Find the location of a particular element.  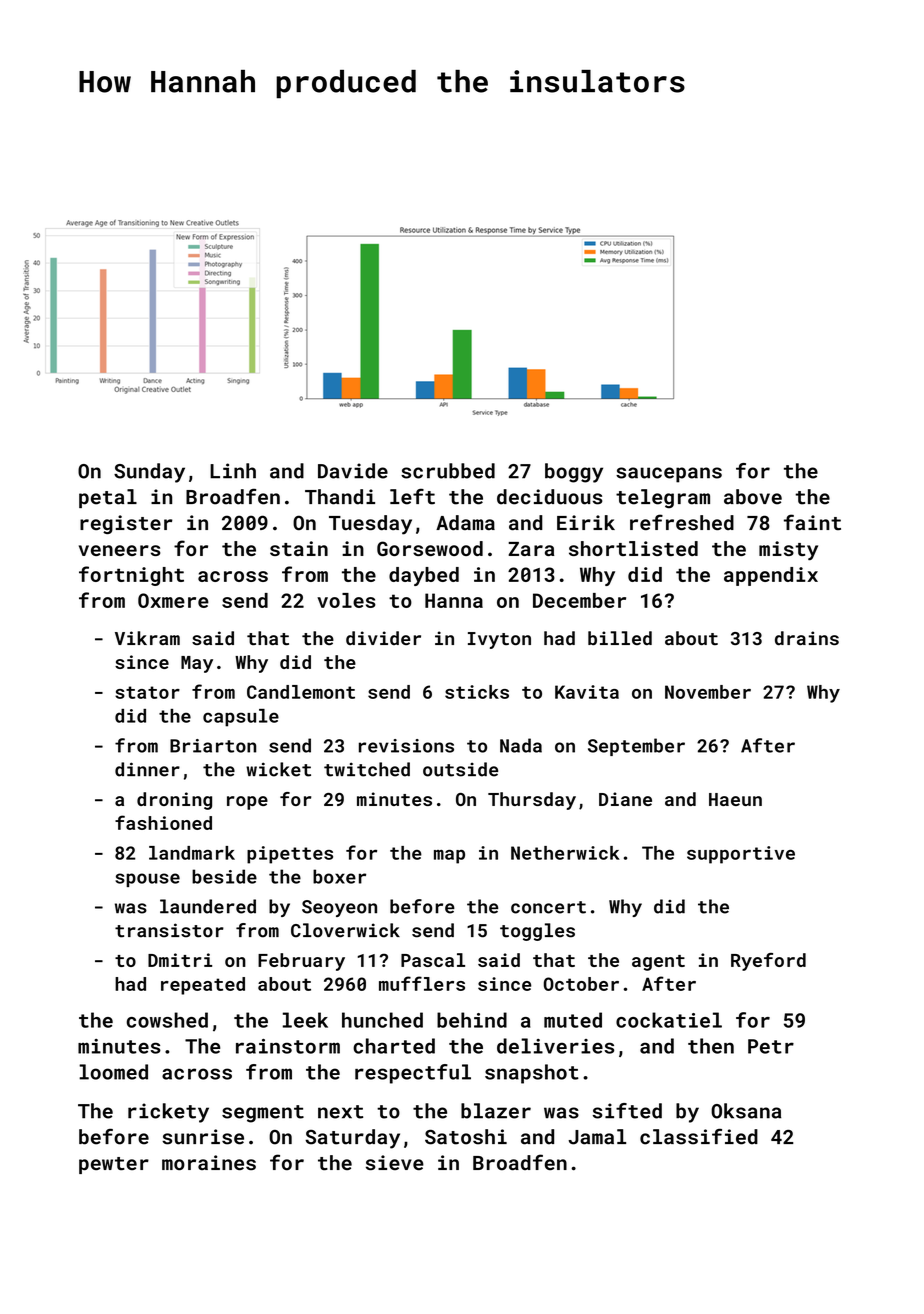

snapshot is located at coordinates (532, 1074).
